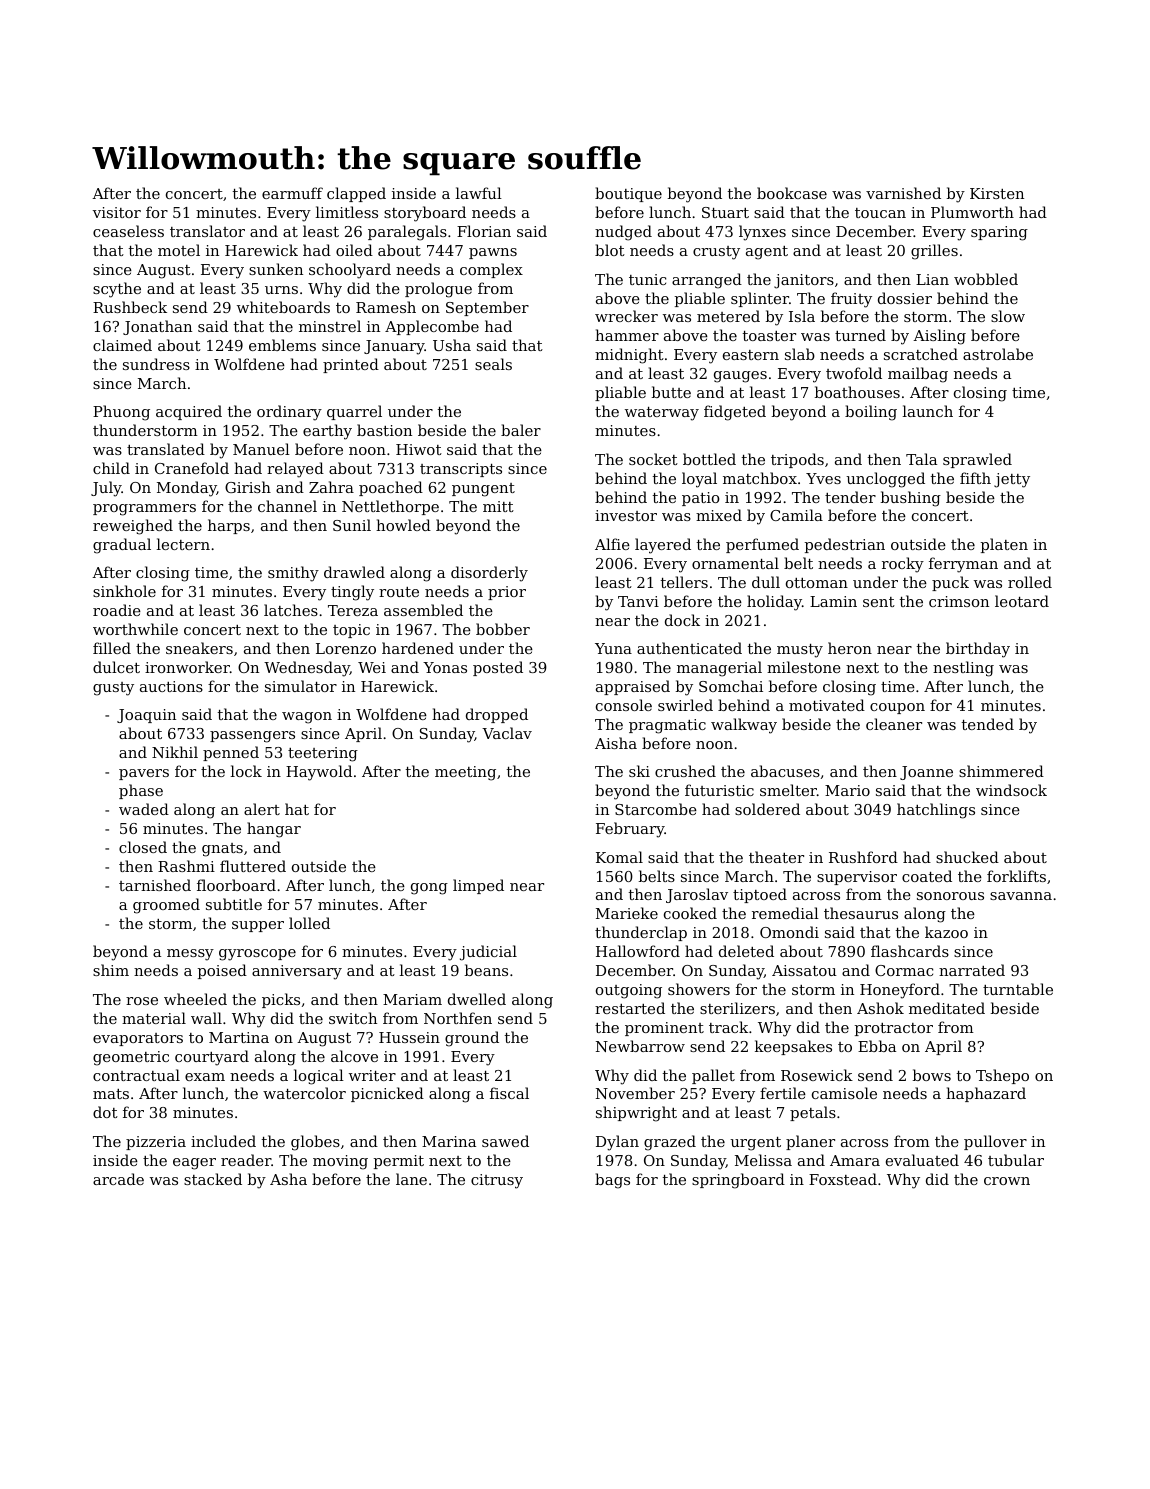 The width and height of the screenshot is (1150, 1489). What do you see at coordinates (728, 1027) in the screenshot?
I see `track` at bounding box center [728, 1027].
